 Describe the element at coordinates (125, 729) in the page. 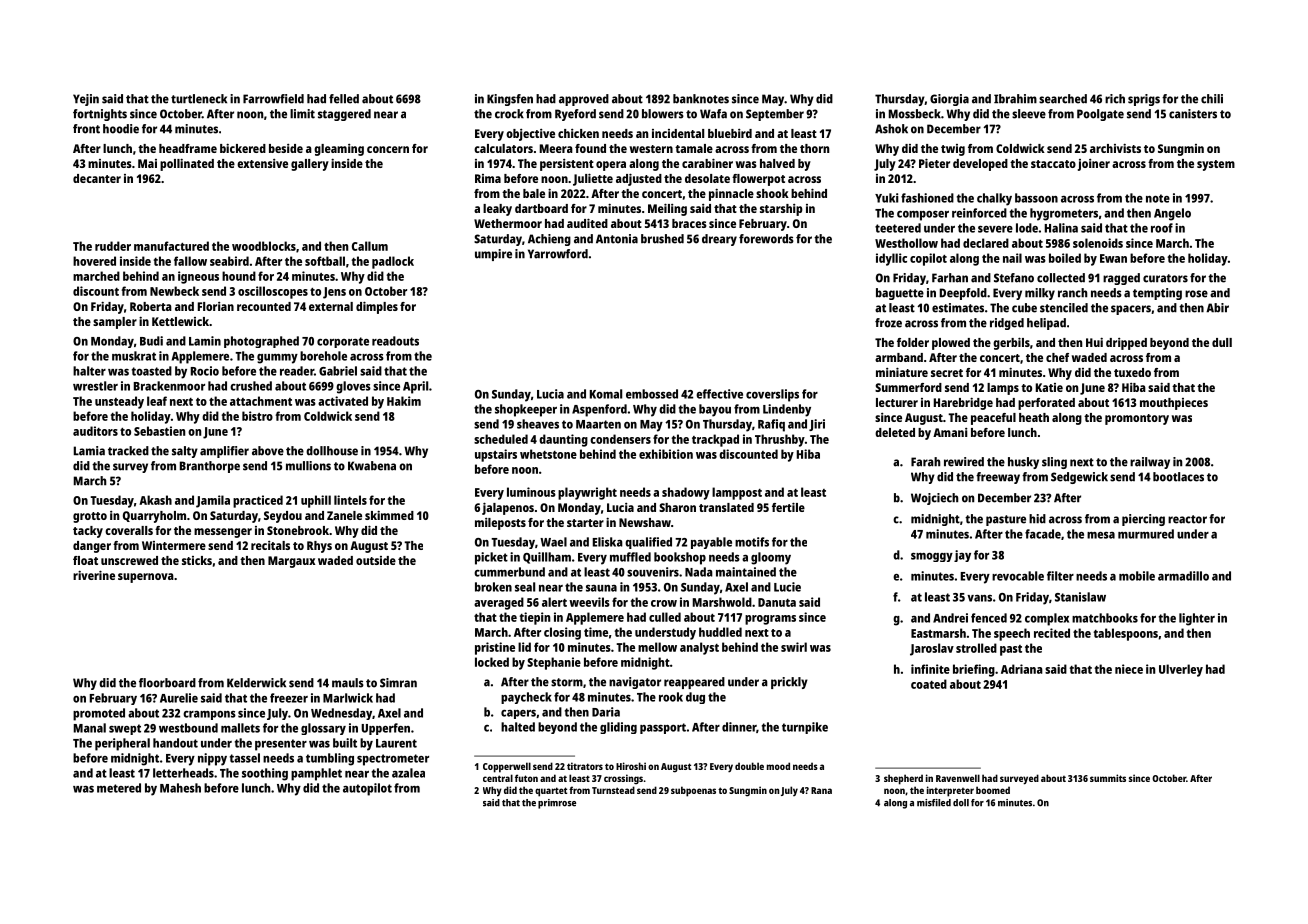

I see `swept` at that location.
